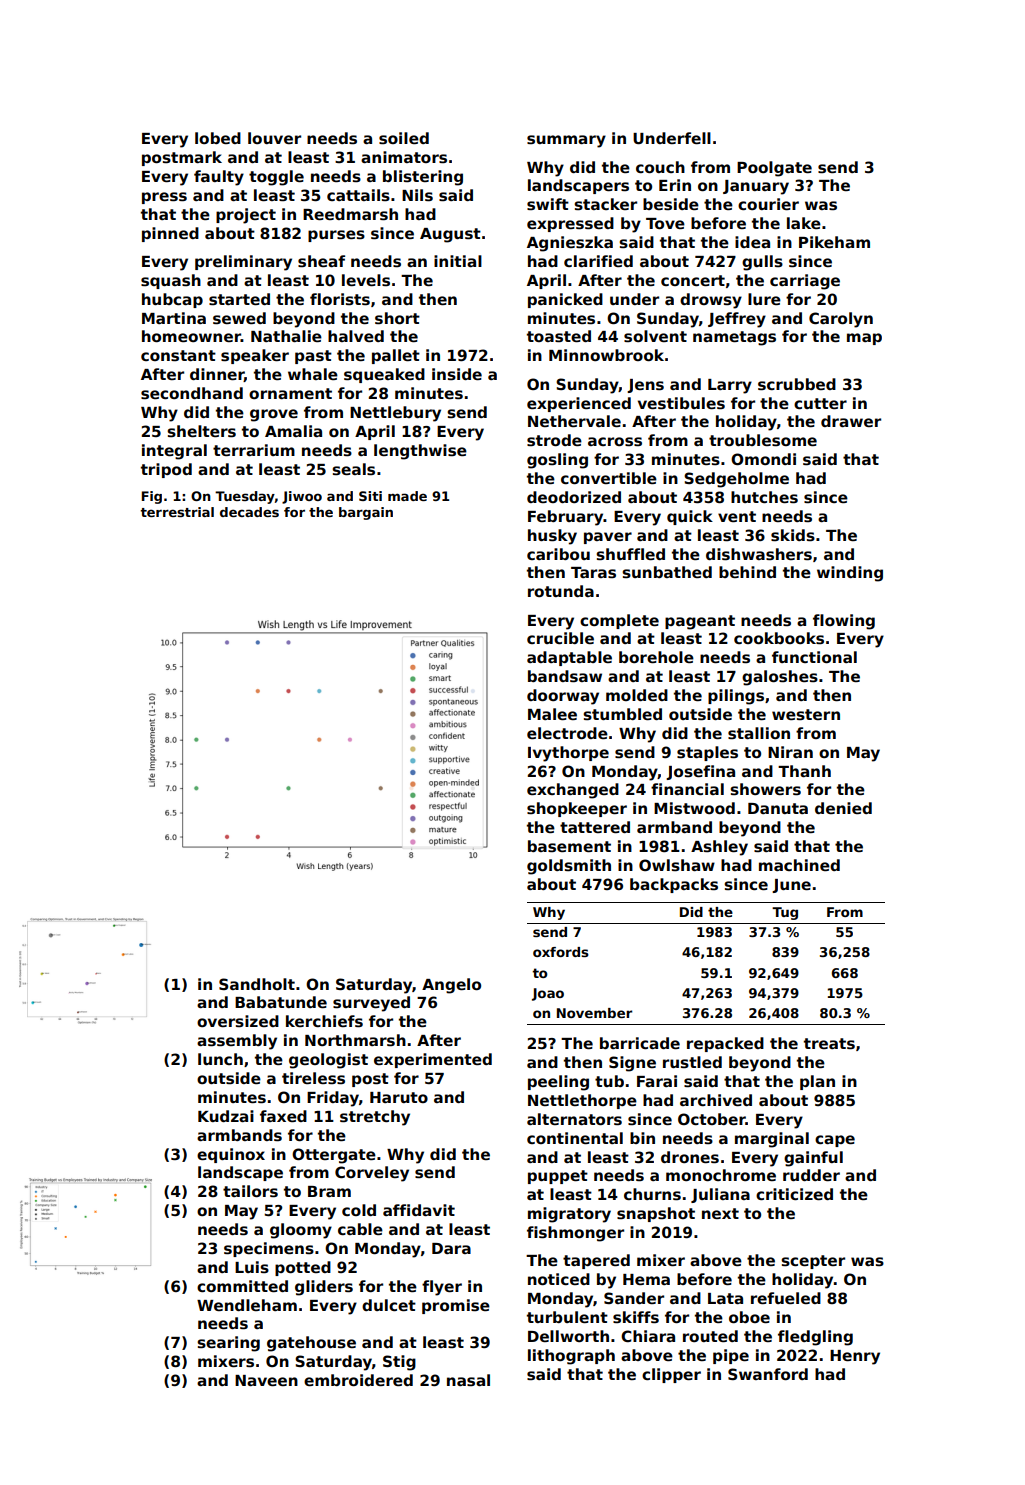 Image resolution: width=1025 pixels, height=1485 pixels. I want to click on Poolgate, so click(774, 169).
